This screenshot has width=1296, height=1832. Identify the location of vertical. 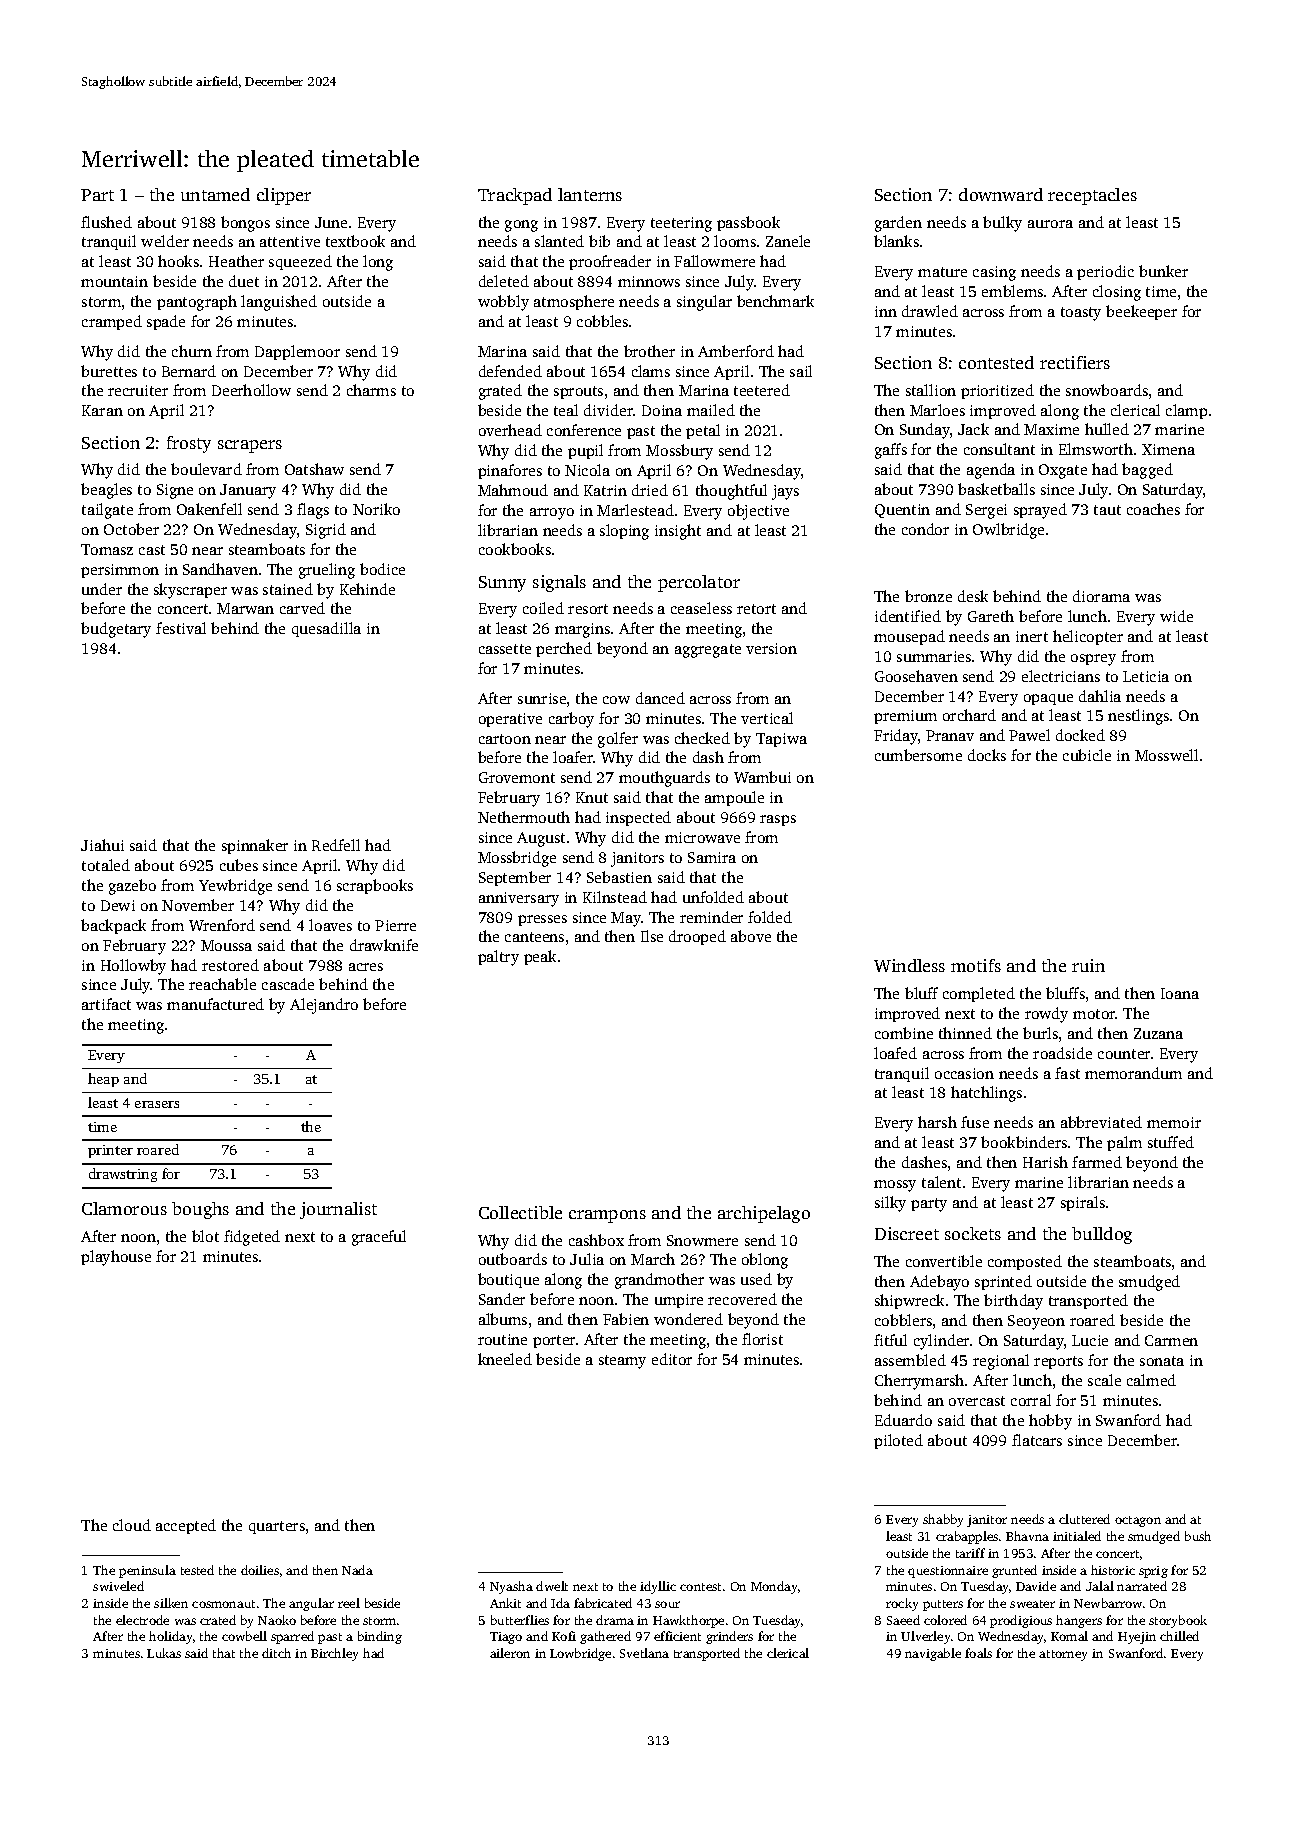
(767, 718).
